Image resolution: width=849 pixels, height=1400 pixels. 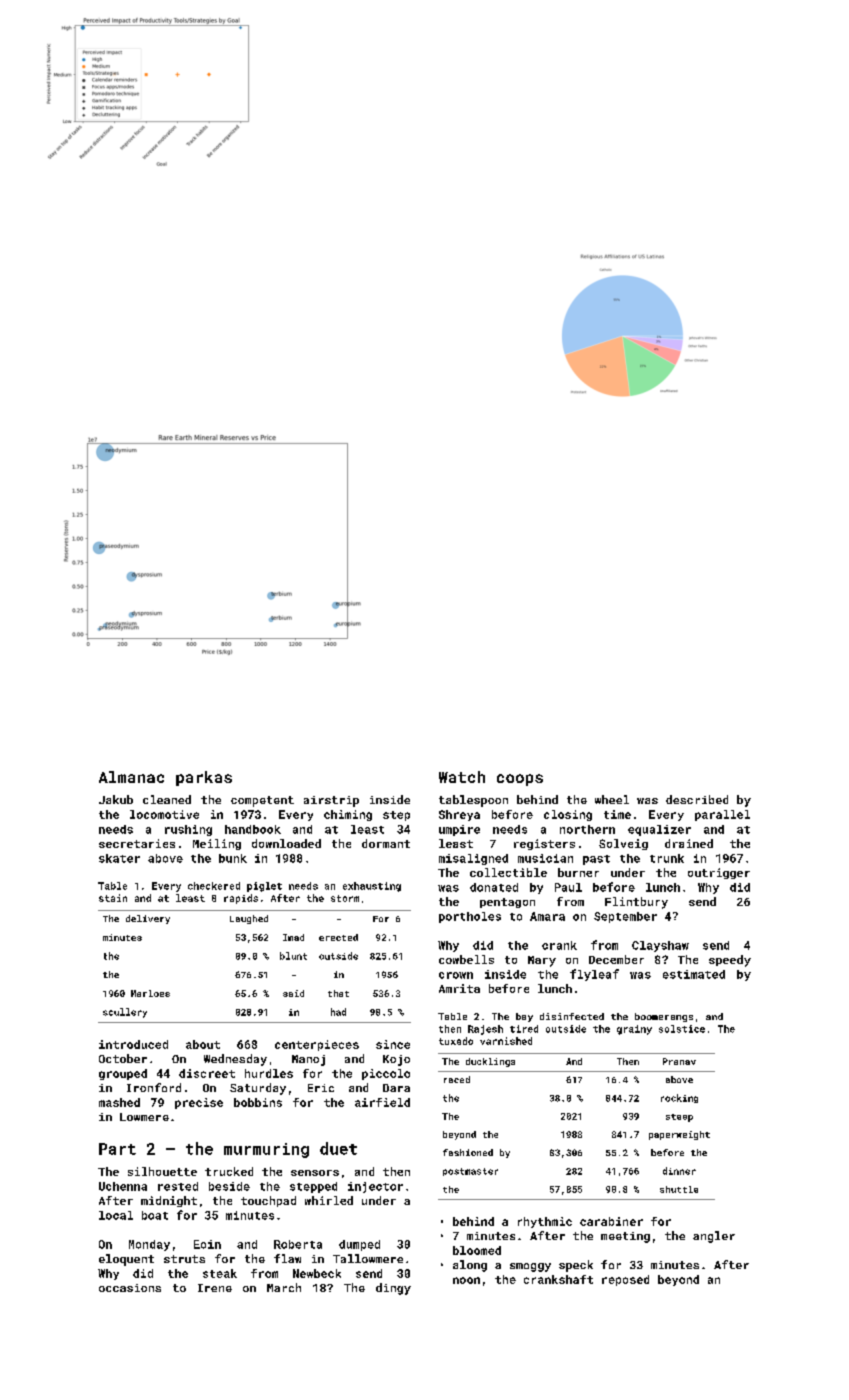 What do you see at coordinates (466, 1280) in the screenshot?
I see `noon` at bounding box center [466, 1280].
